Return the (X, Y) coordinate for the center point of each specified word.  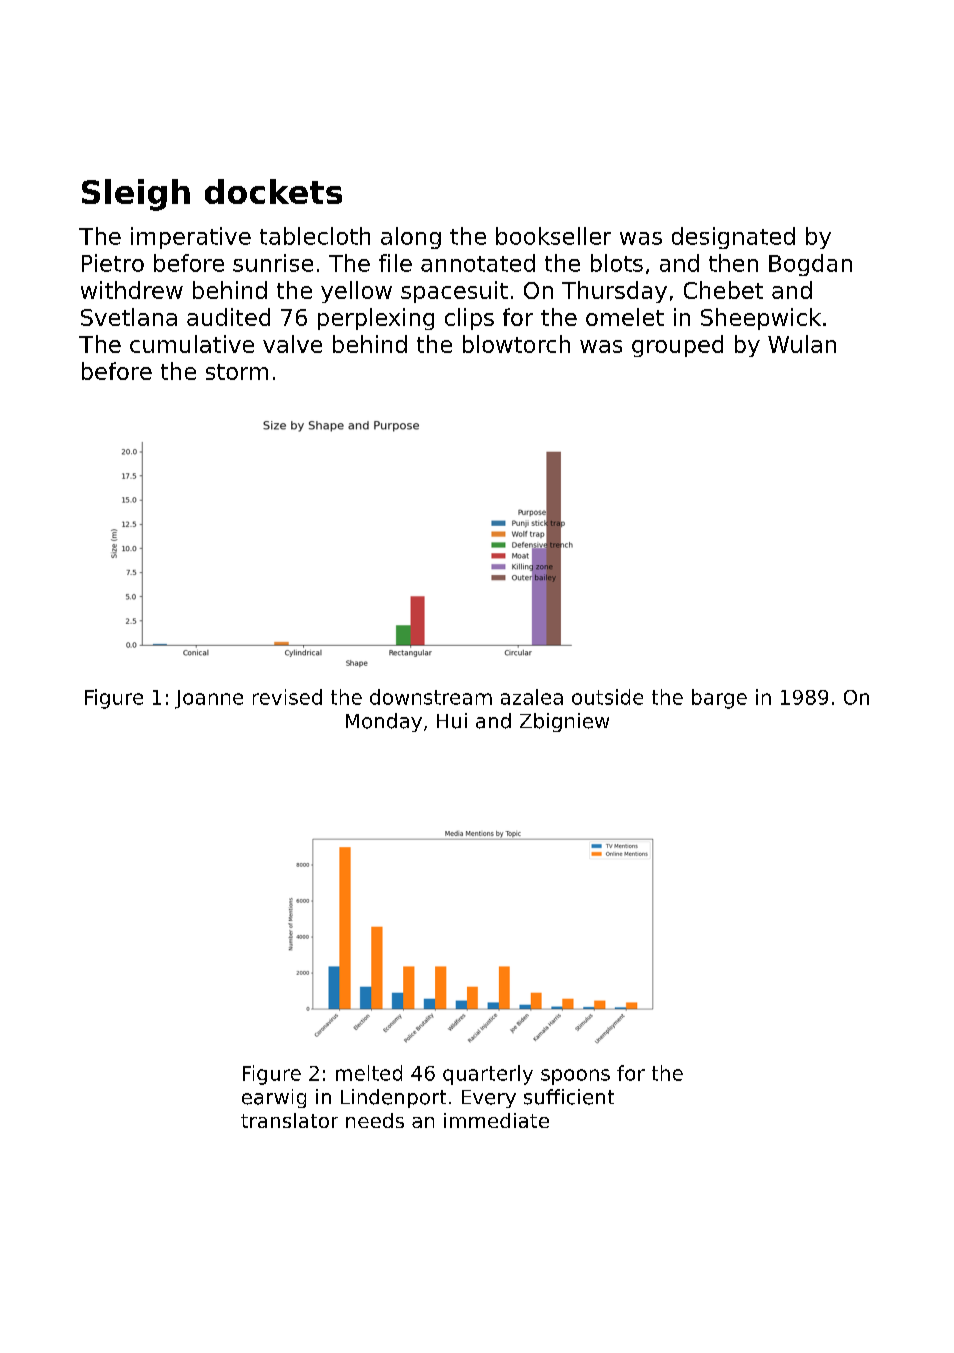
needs (375, 1120)
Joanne (209, 699)
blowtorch (516, 344)
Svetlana (129, 317)
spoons (575, 1077)
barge (719, 699)
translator (289, 1120)
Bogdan (810, 265)
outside (607, 697)
